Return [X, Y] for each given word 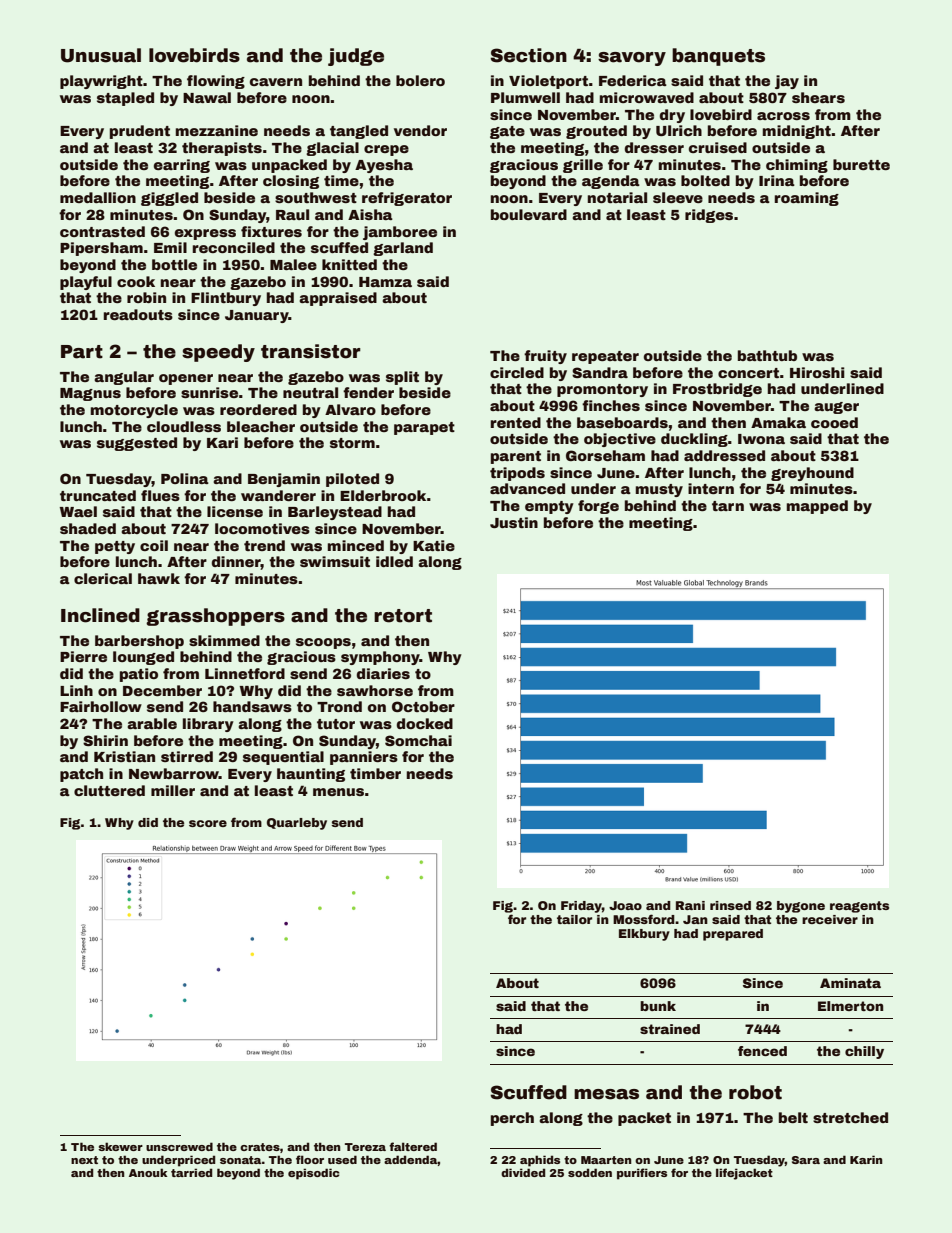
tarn [728, 506]
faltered [413, 1146]
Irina [777, 180]
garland [403, 249]
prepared [733, 935]
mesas [606, 1094]
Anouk [148, 1172]
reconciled [234, 247]
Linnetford [245, 673]
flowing [216, 82]
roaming [807, 199]
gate [507, 132]
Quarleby [297, 824]
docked [425, 723]
